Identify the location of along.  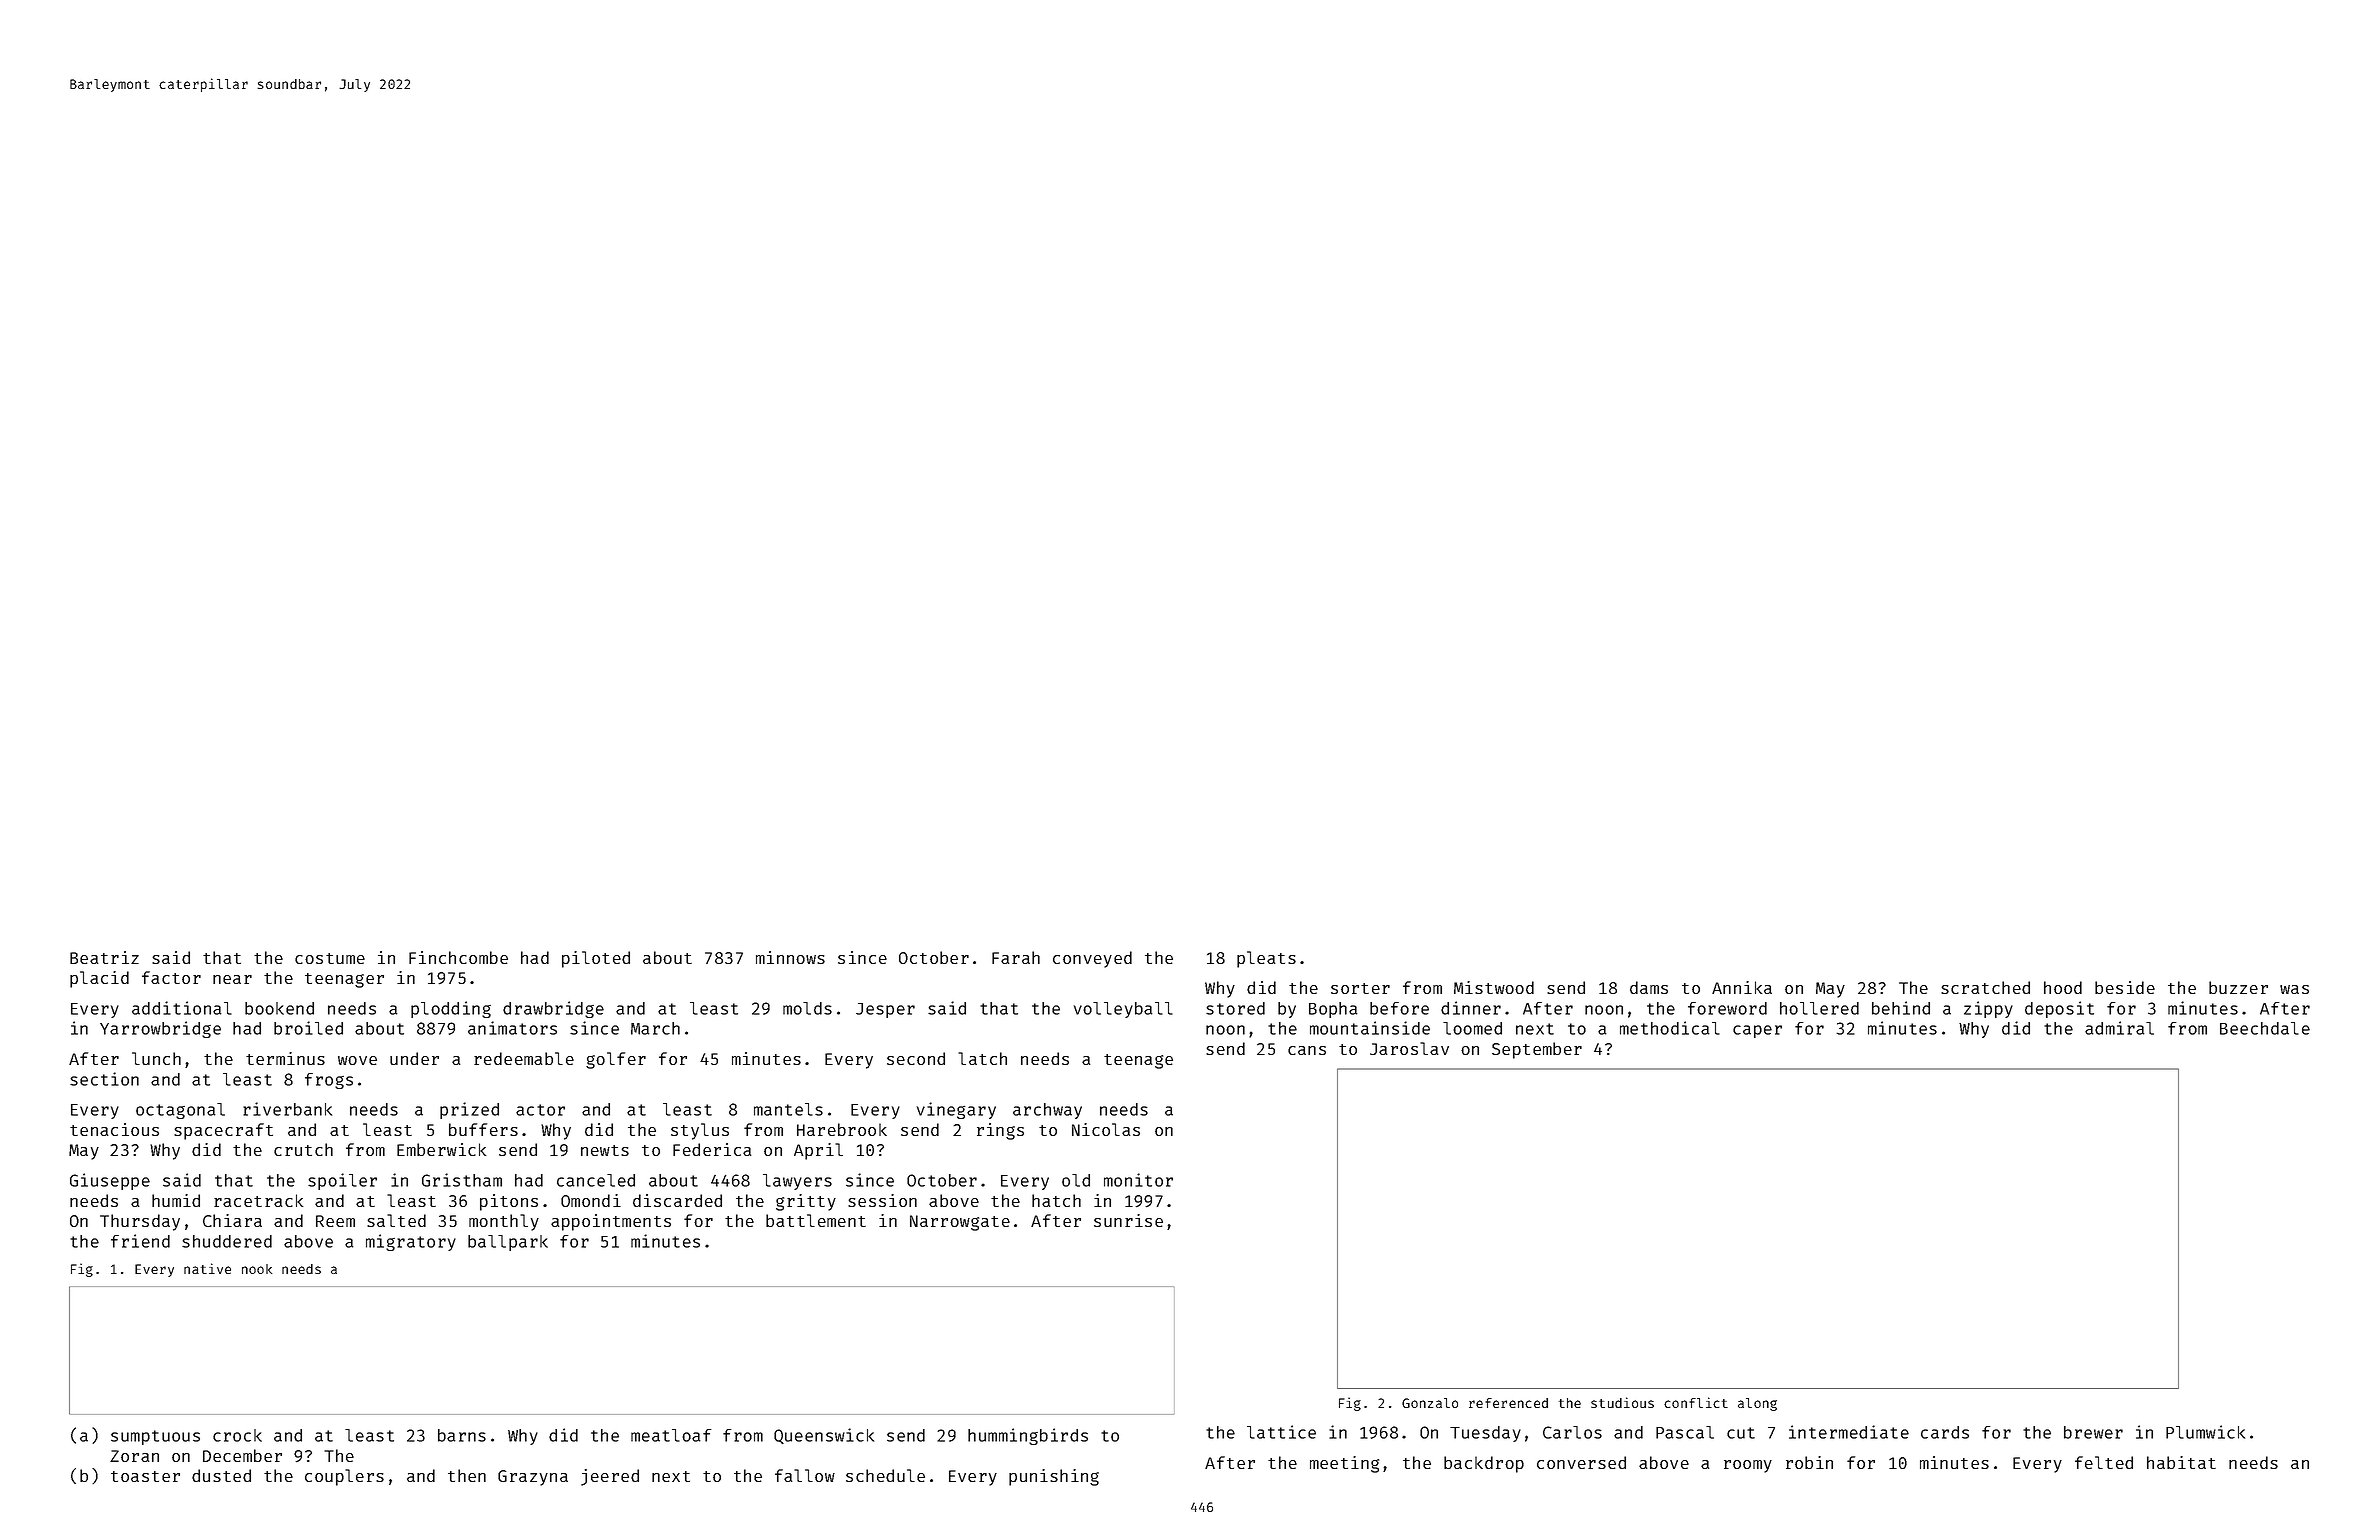
(1757, 1404).
